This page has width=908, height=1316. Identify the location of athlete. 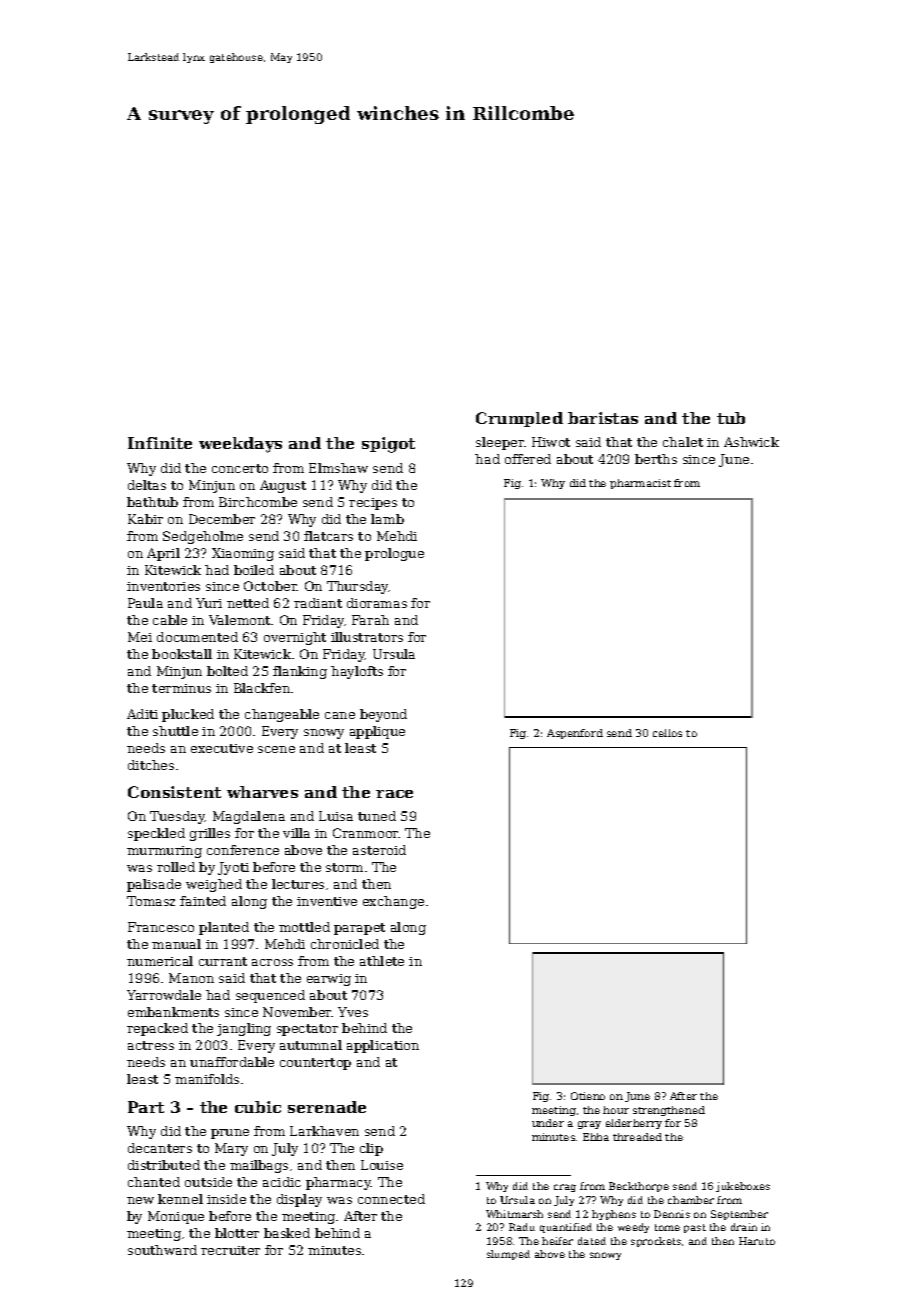
(382, 961).
